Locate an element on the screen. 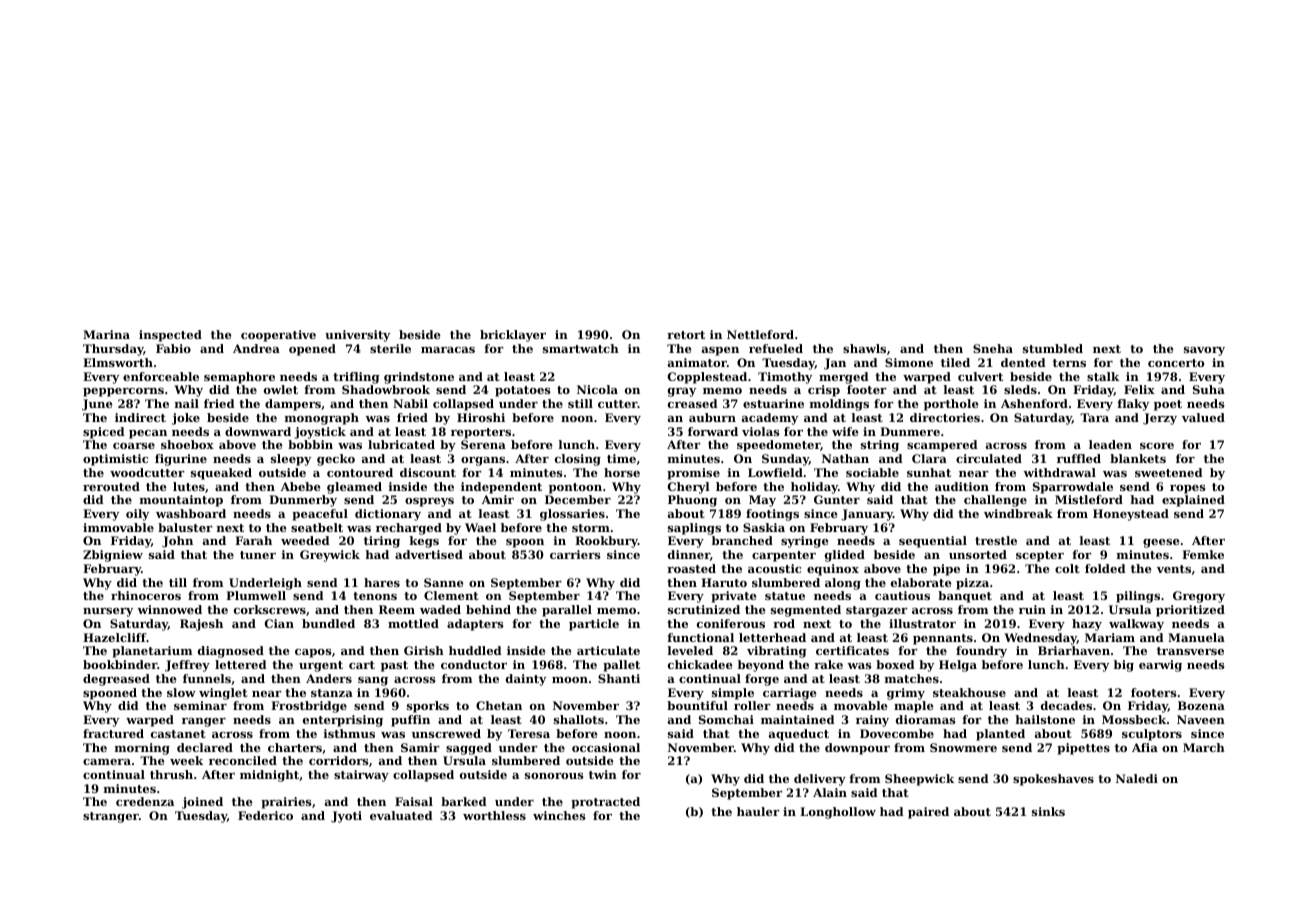 The height and width of the screenshot is (924, 1308). organs is located at coordinates (483, 461).
